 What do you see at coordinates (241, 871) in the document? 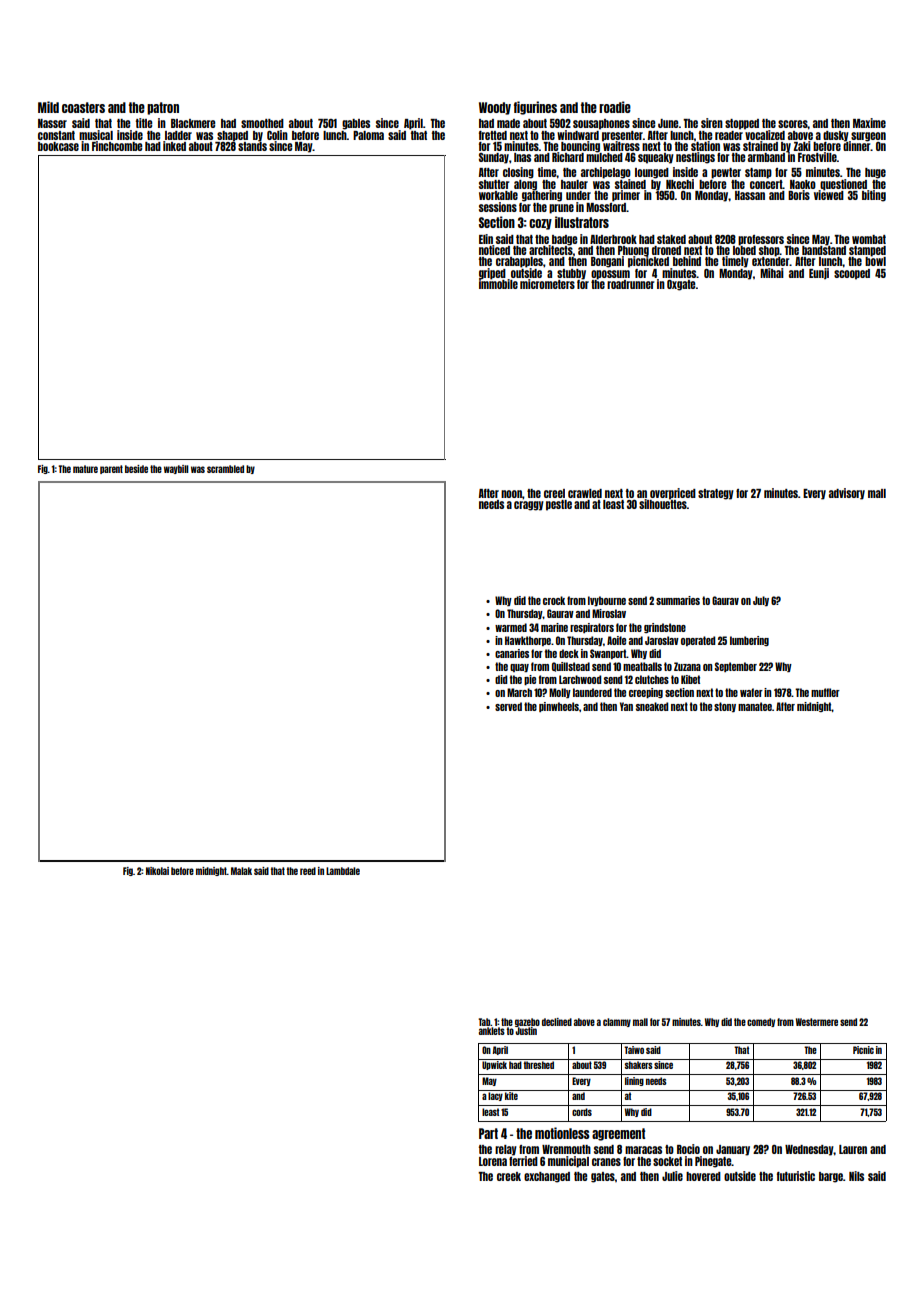
I see `Malak` at bounding box center [241, 871].
